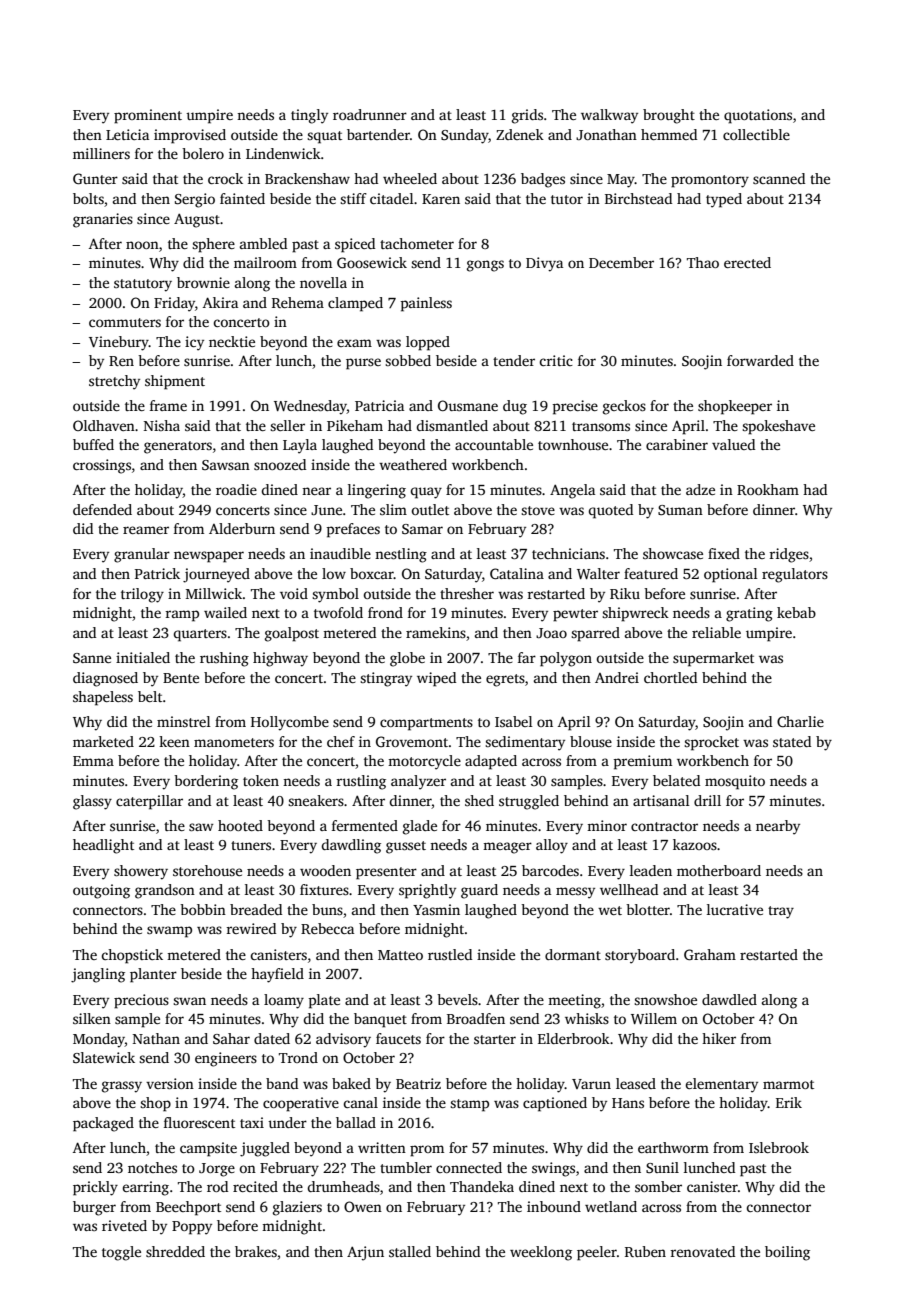 The image size is (908, 1316). I want to click on carabiner, so click(677, 444).
